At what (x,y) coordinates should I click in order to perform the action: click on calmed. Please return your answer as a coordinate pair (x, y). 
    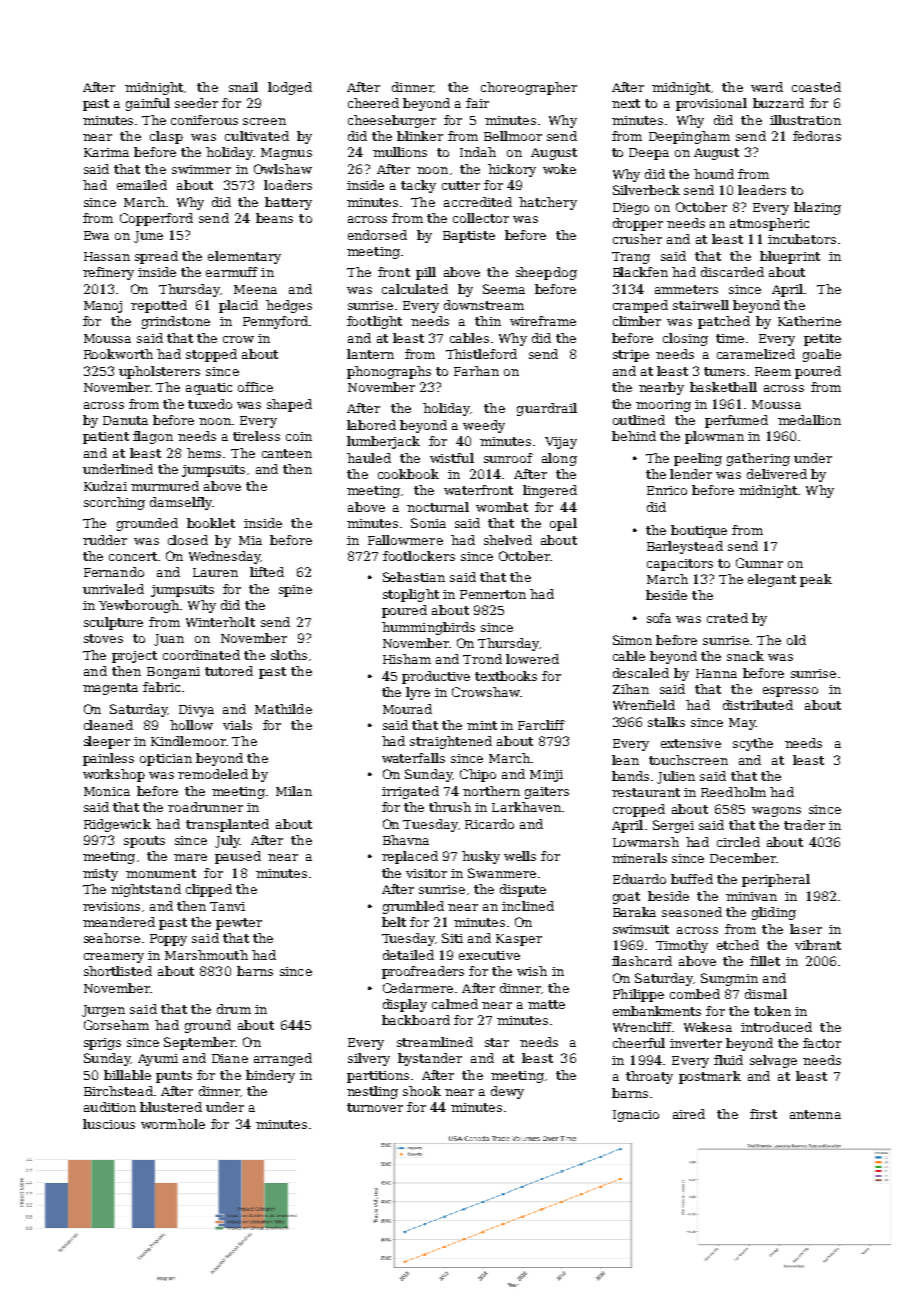
    Looking at the image, I should click on (455, 1004).
